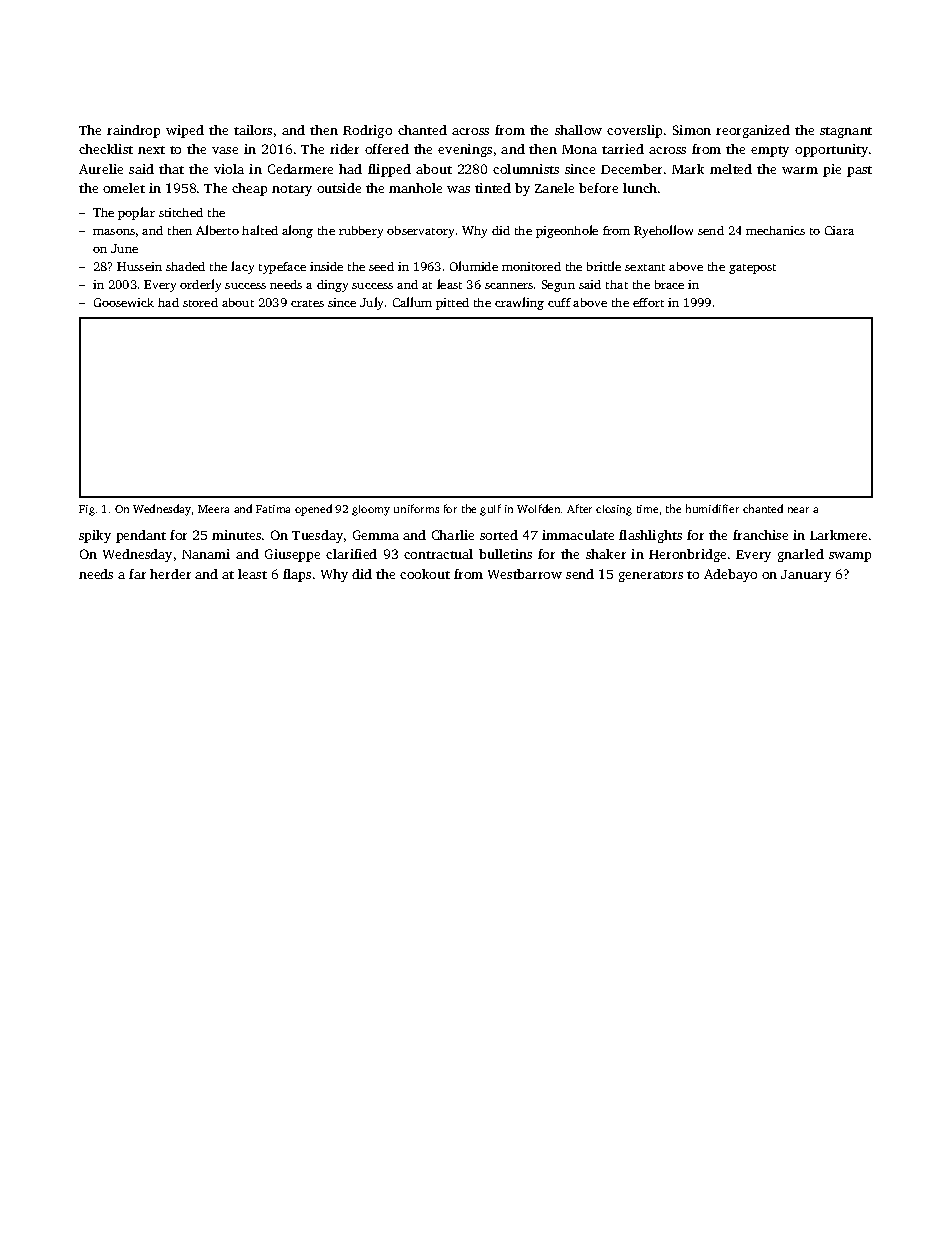 The width and height of the screenshot is (952, 1233). I want to click on masons, so click(114, 232).
